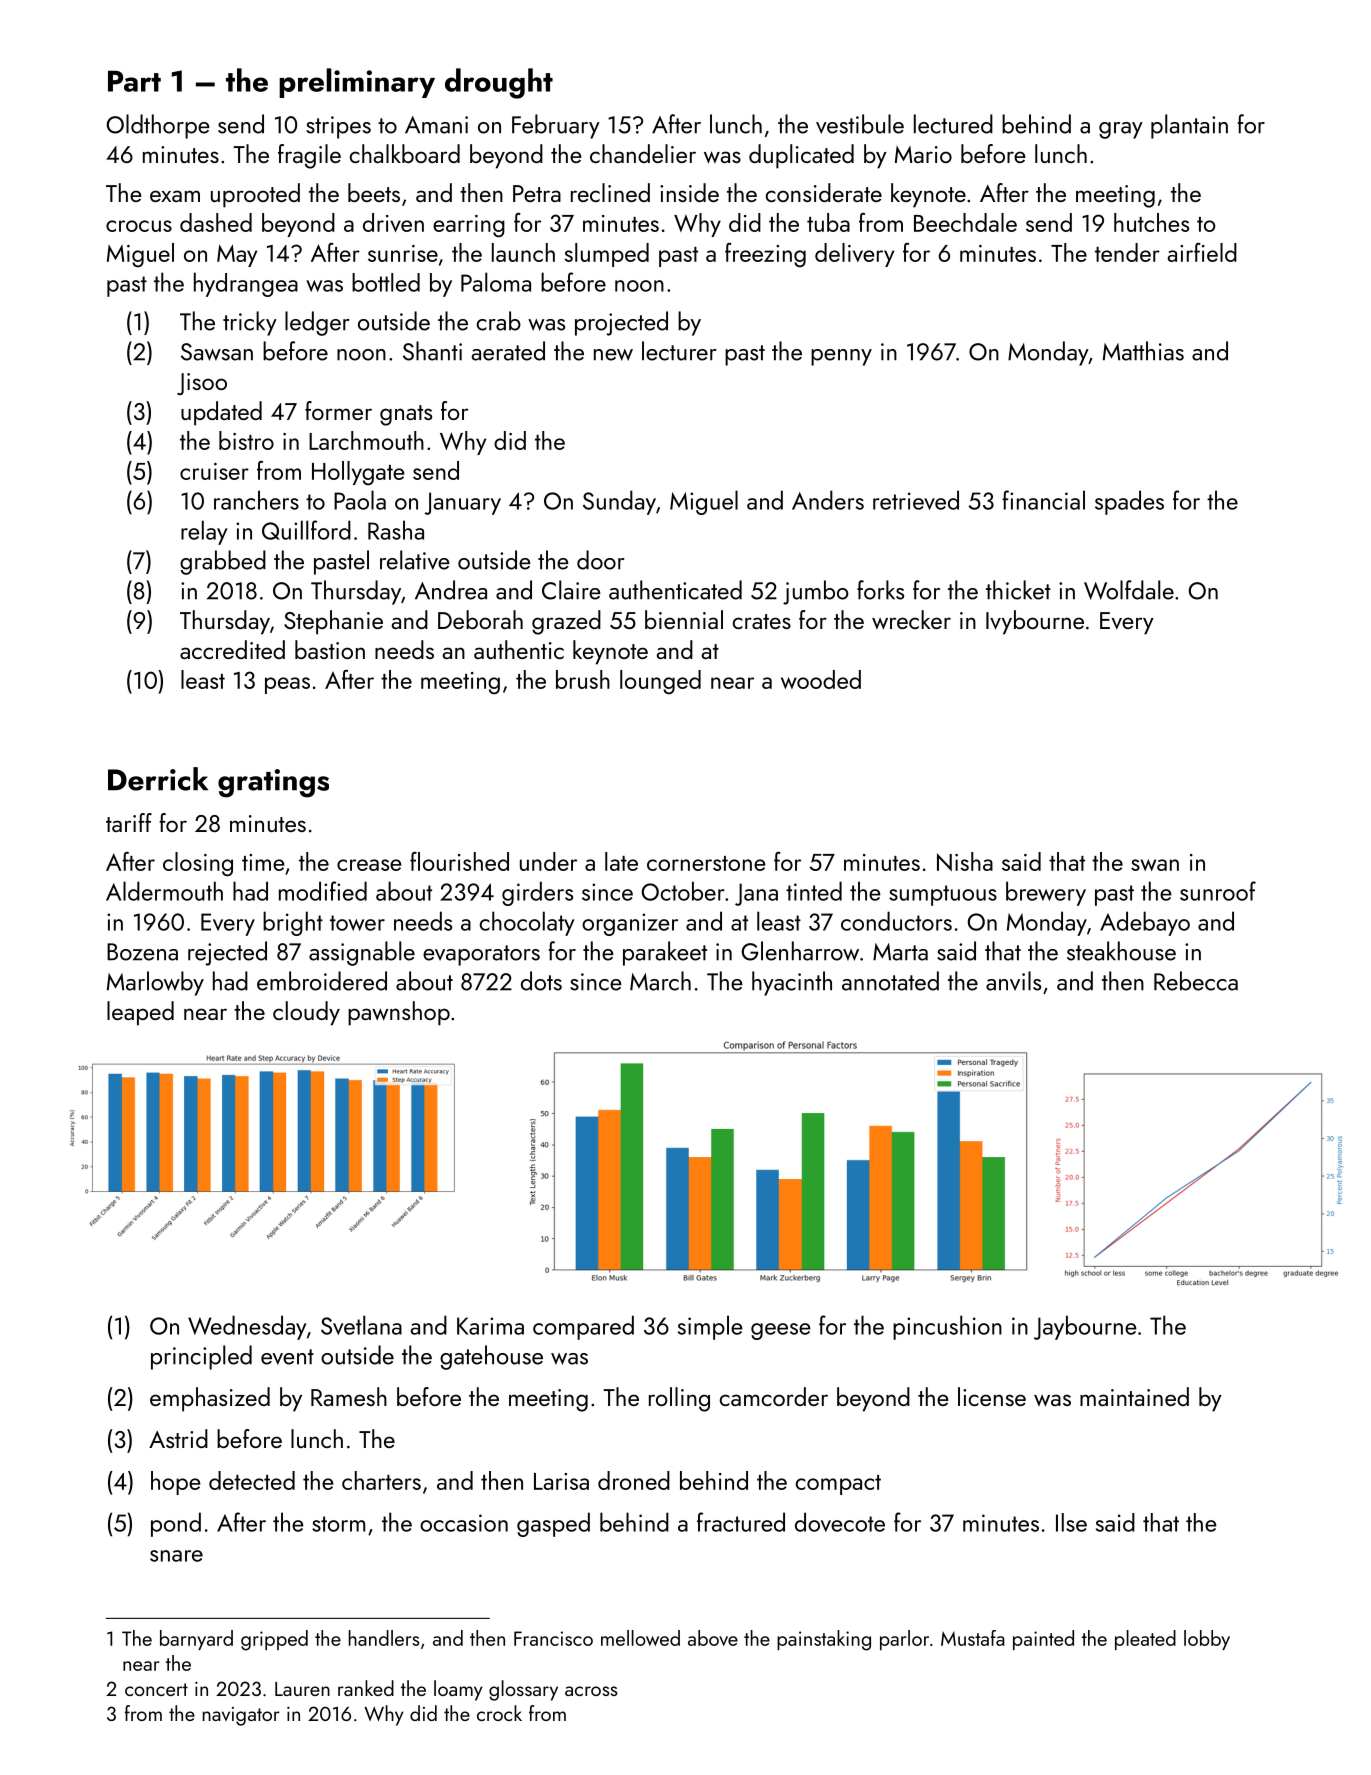 The image size is (1371, 1775). What do you see at coordinates (953, 124) in the image?
I see `lectured` at bounding box center [953, 124].
